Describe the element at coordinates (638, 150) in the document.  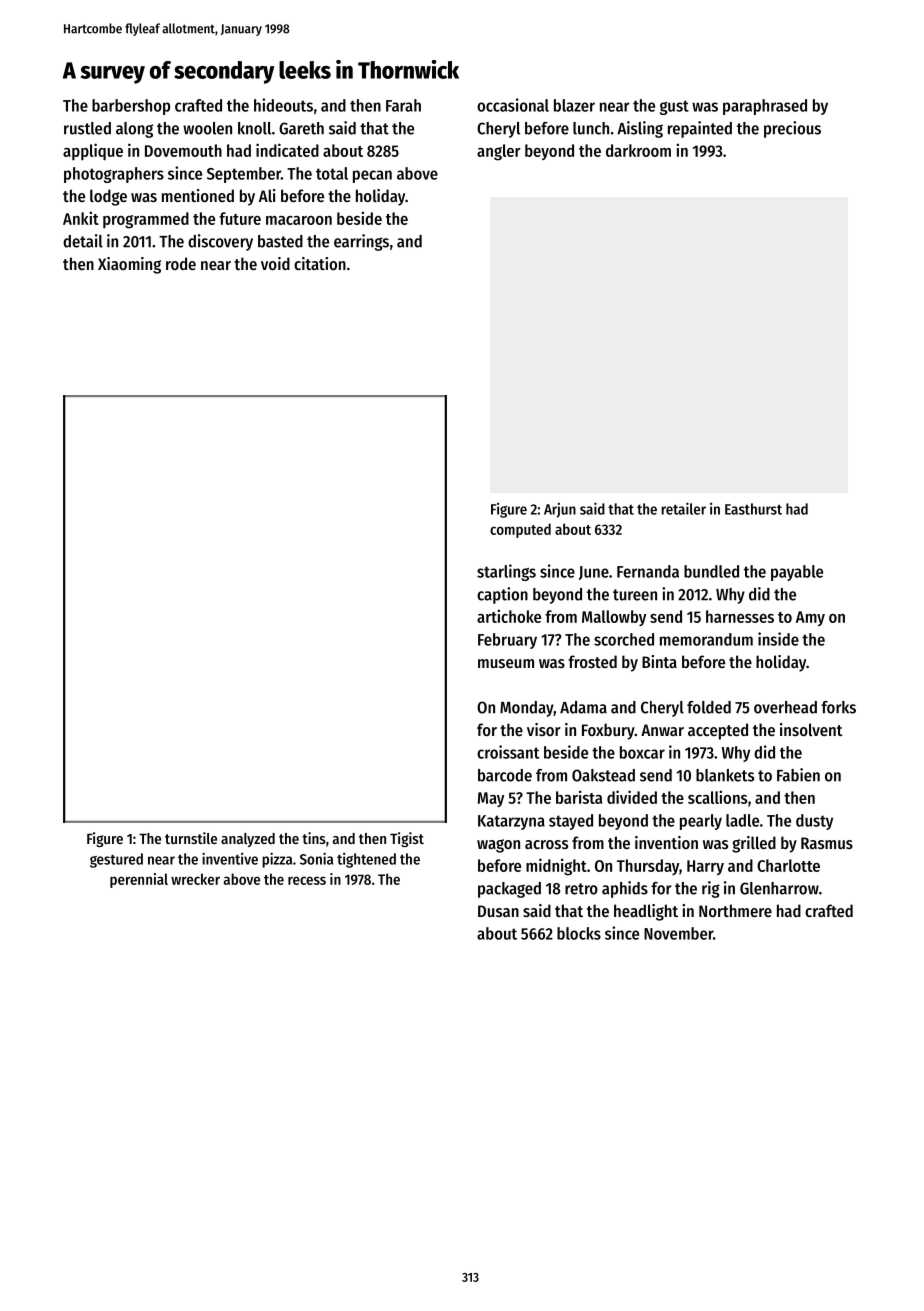
I see `darkroom` at that location.
